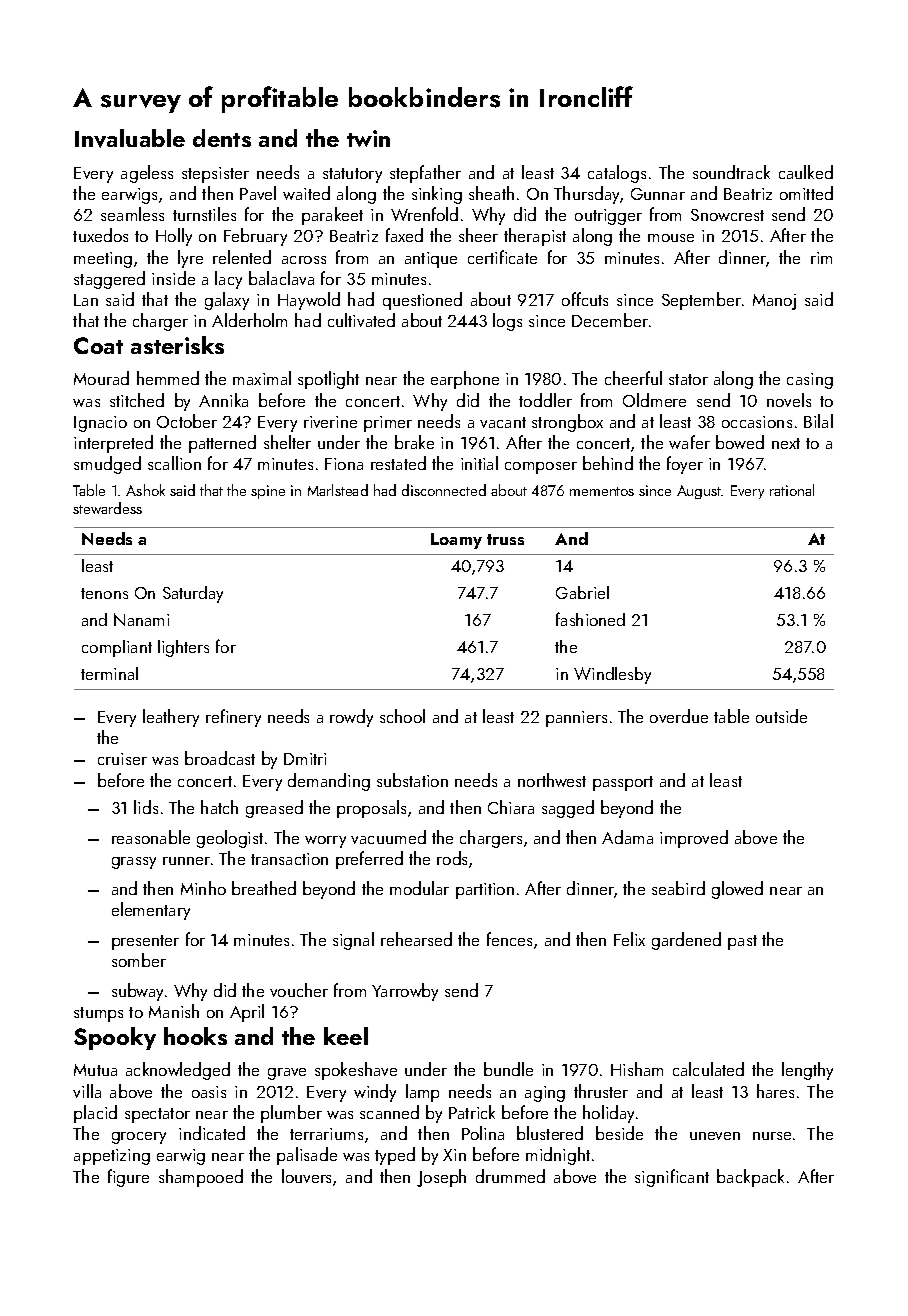  What do you see at coordinates (441, 1178) in the screenshot?
I see `Joseph` at bounding box center [441, 1178].
